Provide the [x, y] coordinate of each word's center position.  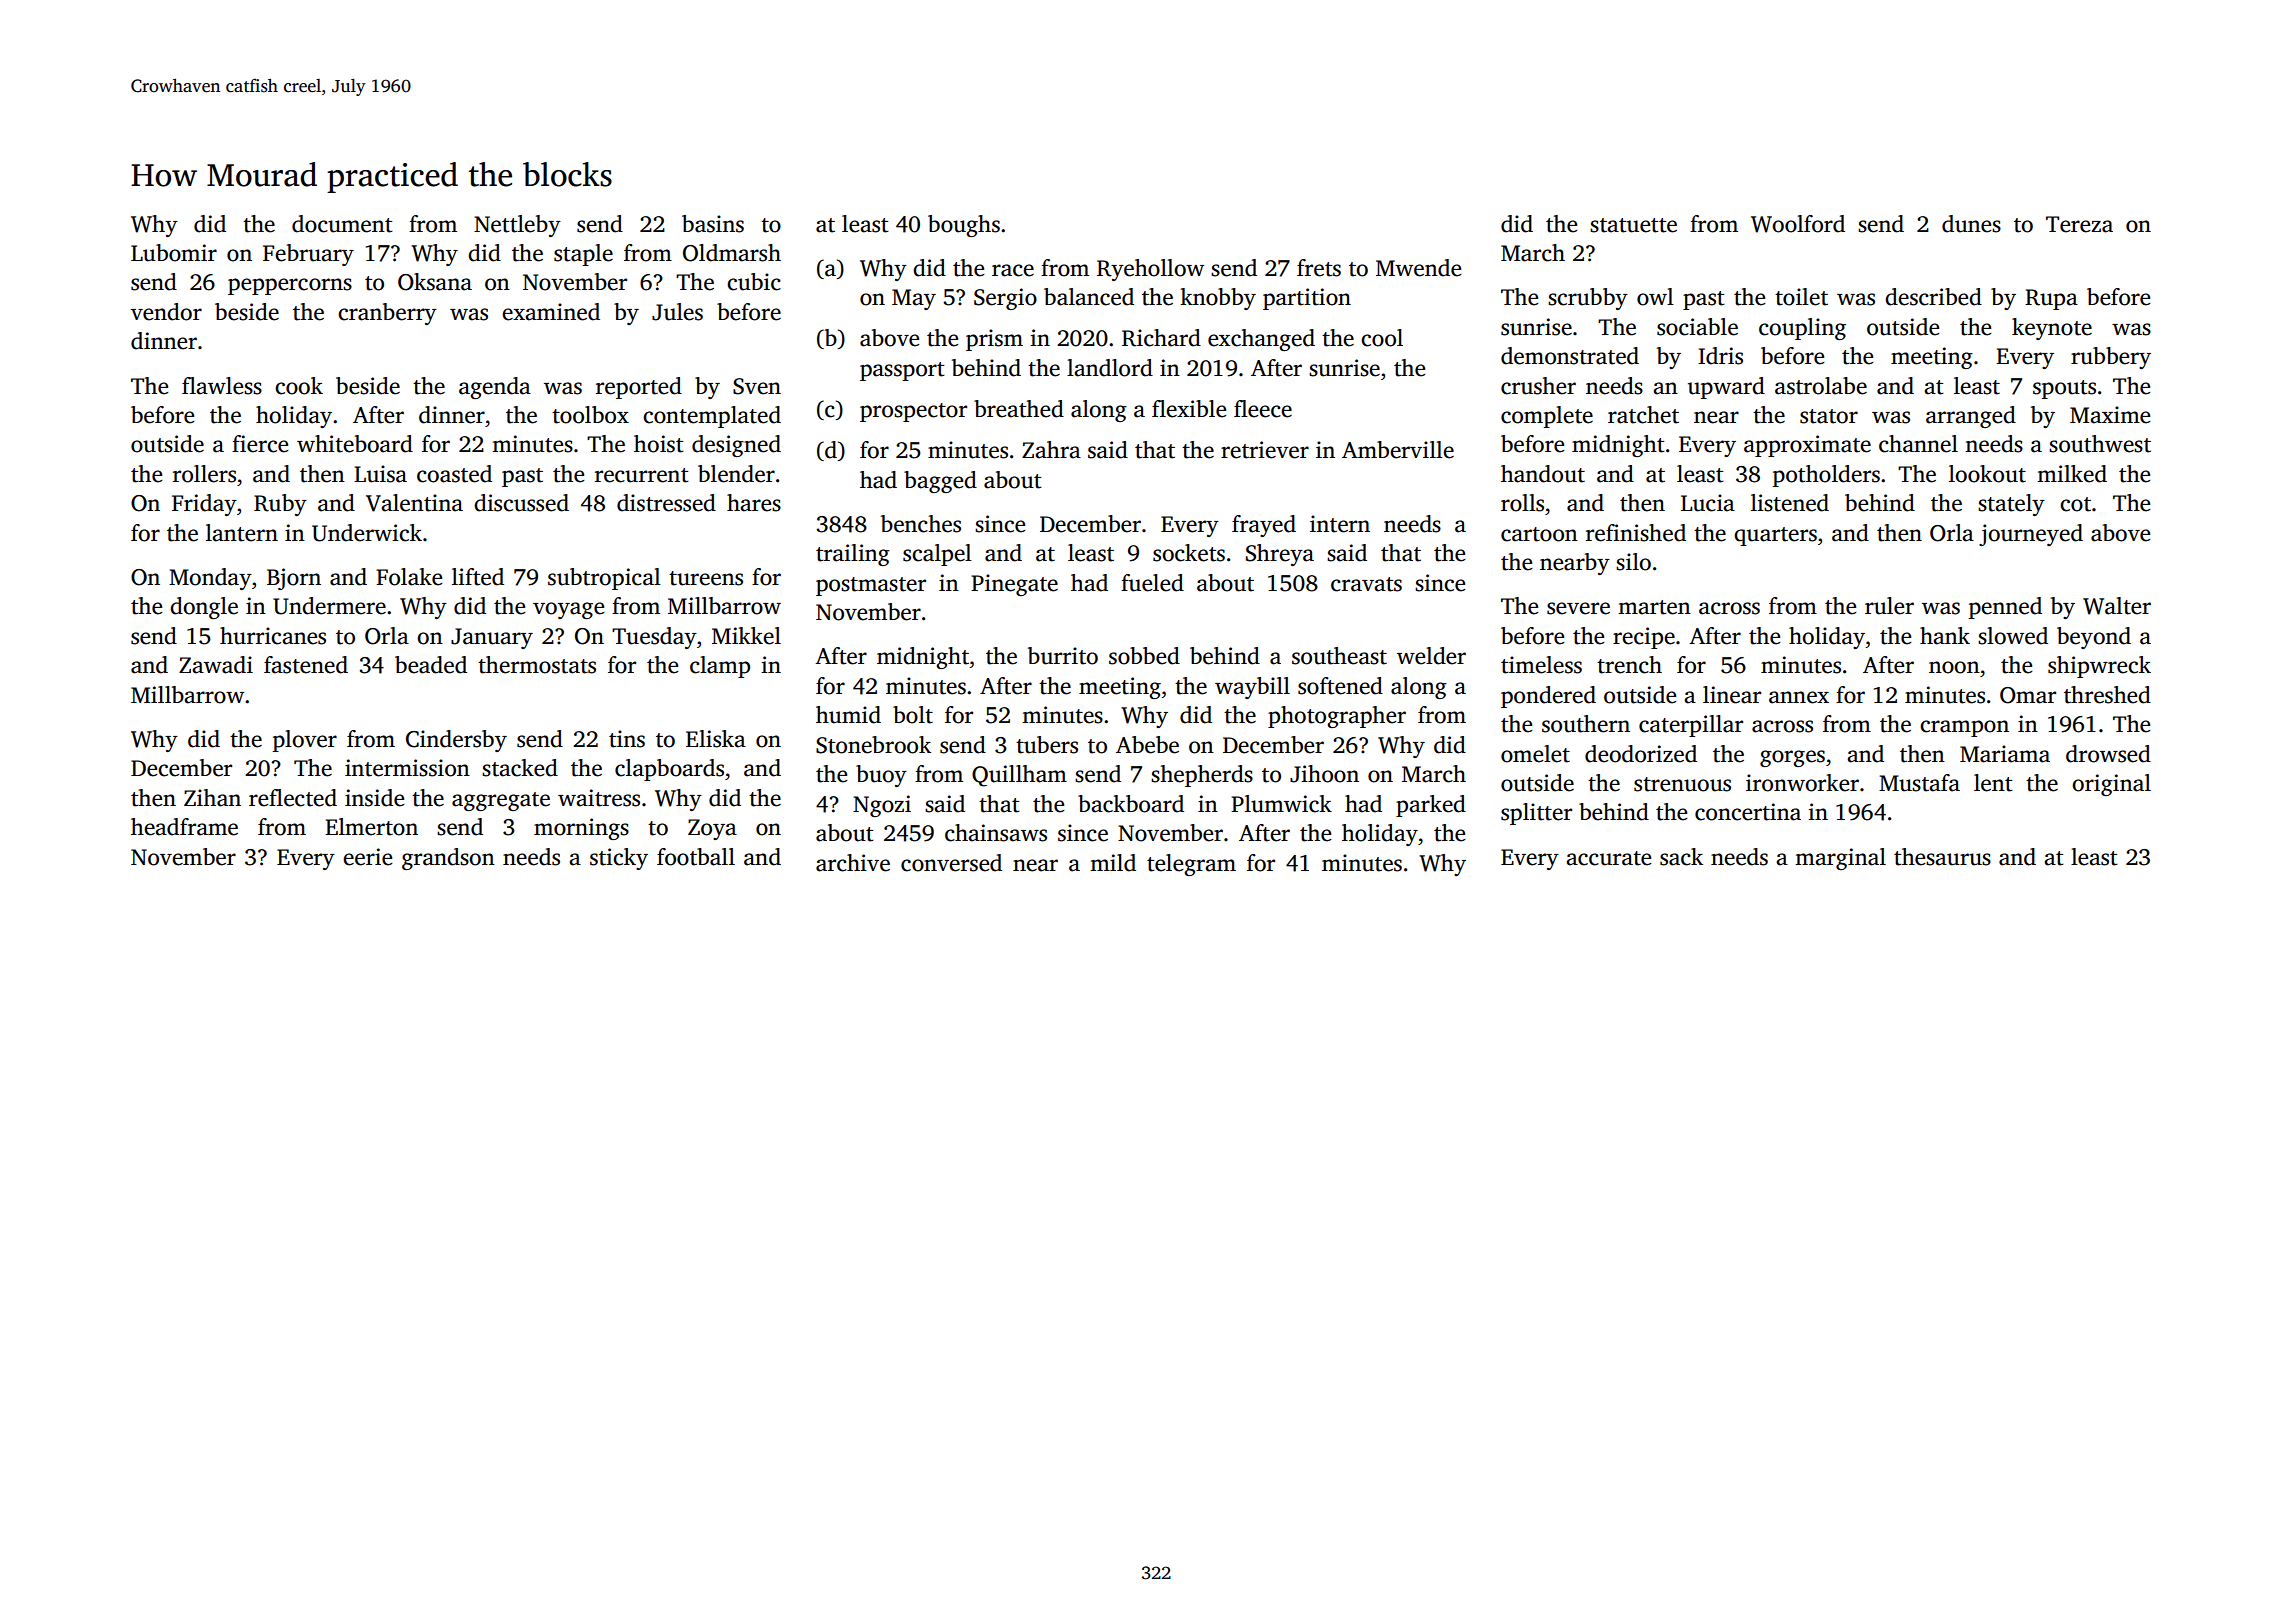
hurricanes [273, 636]
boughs [964, 226]
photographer [1337, 717]
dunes [1971, 224]
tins [627, 739]
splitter [1536, 814]
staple [583, 255]
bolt [913, 715]
